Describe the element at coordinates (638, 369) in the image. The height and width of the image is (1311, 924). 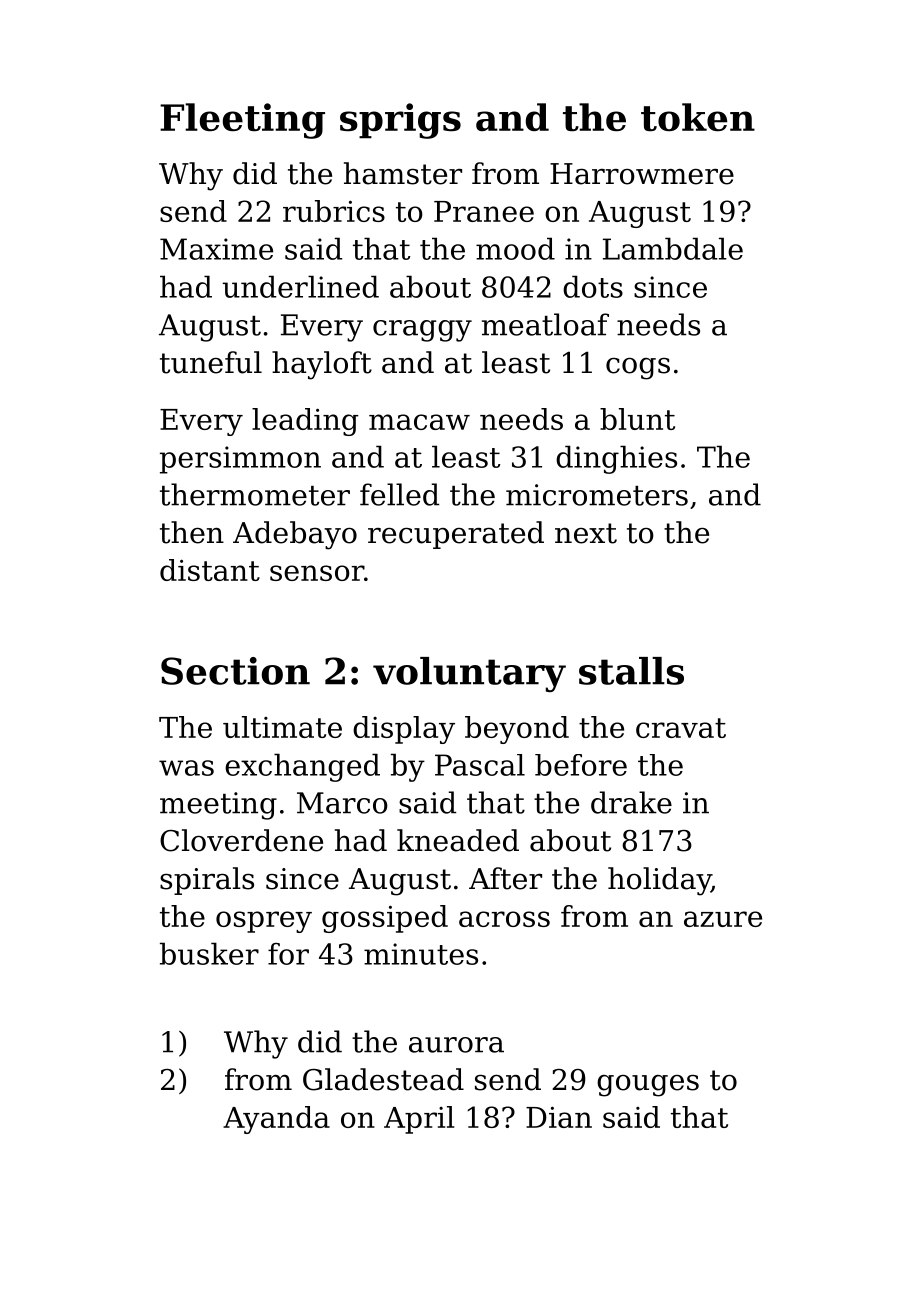
I see `cogs` at that location.
